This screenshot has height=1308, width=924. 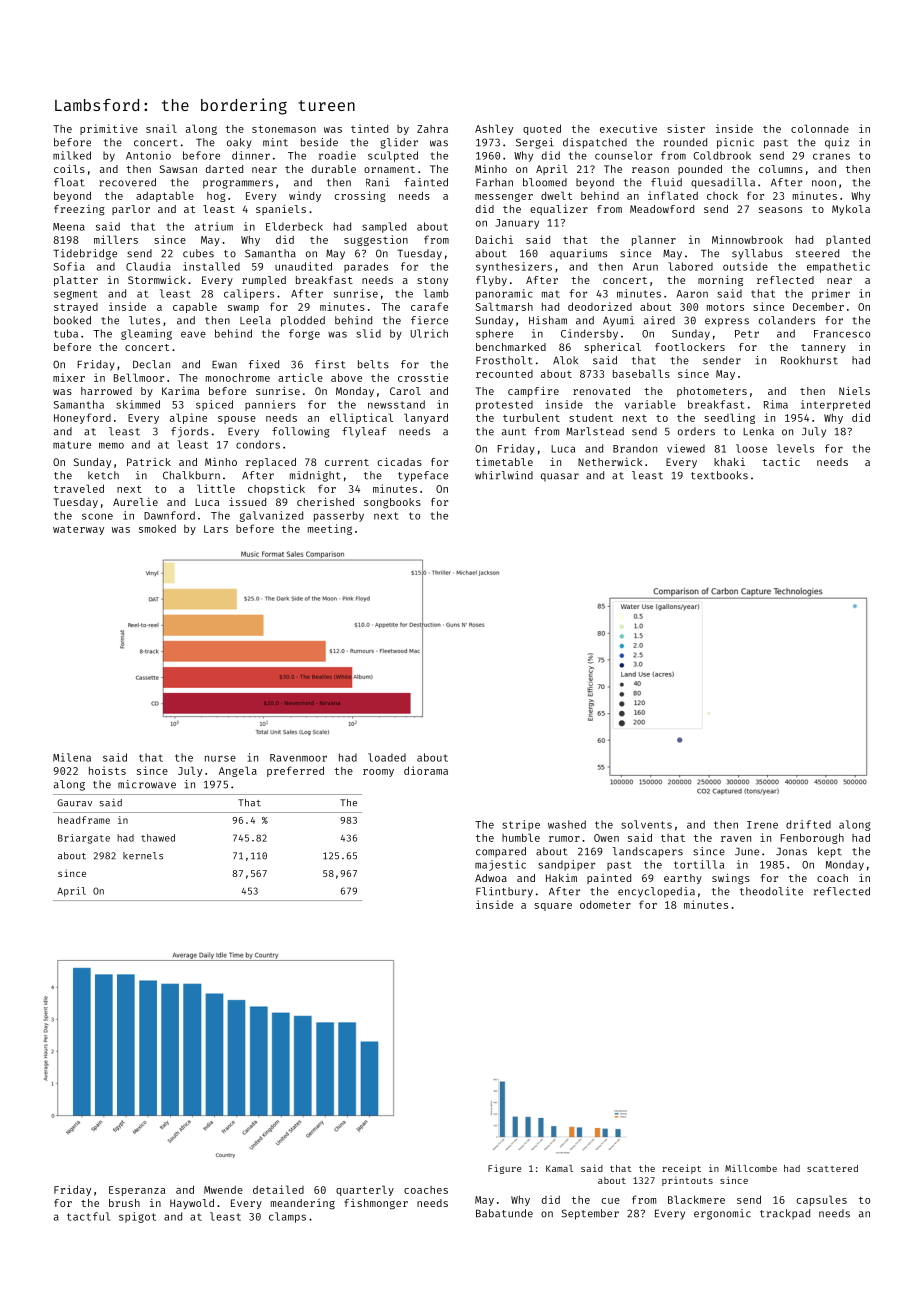 I want to click on quasar, so click(x=560, y=477).
